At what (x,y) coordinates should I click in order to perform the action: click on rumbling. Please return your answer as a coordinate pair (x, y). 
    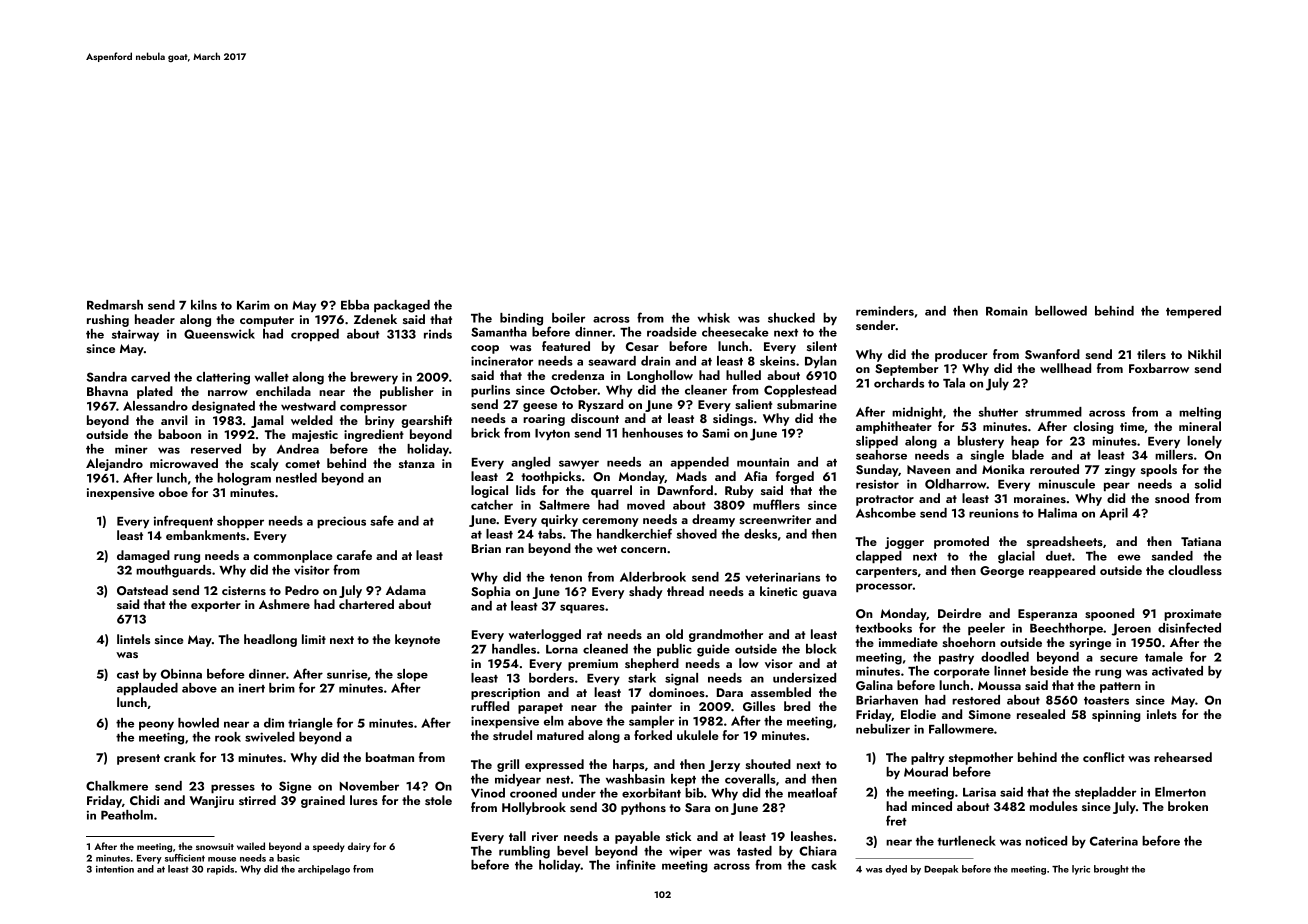
    Looking at the image, I should click on (524, 852).
